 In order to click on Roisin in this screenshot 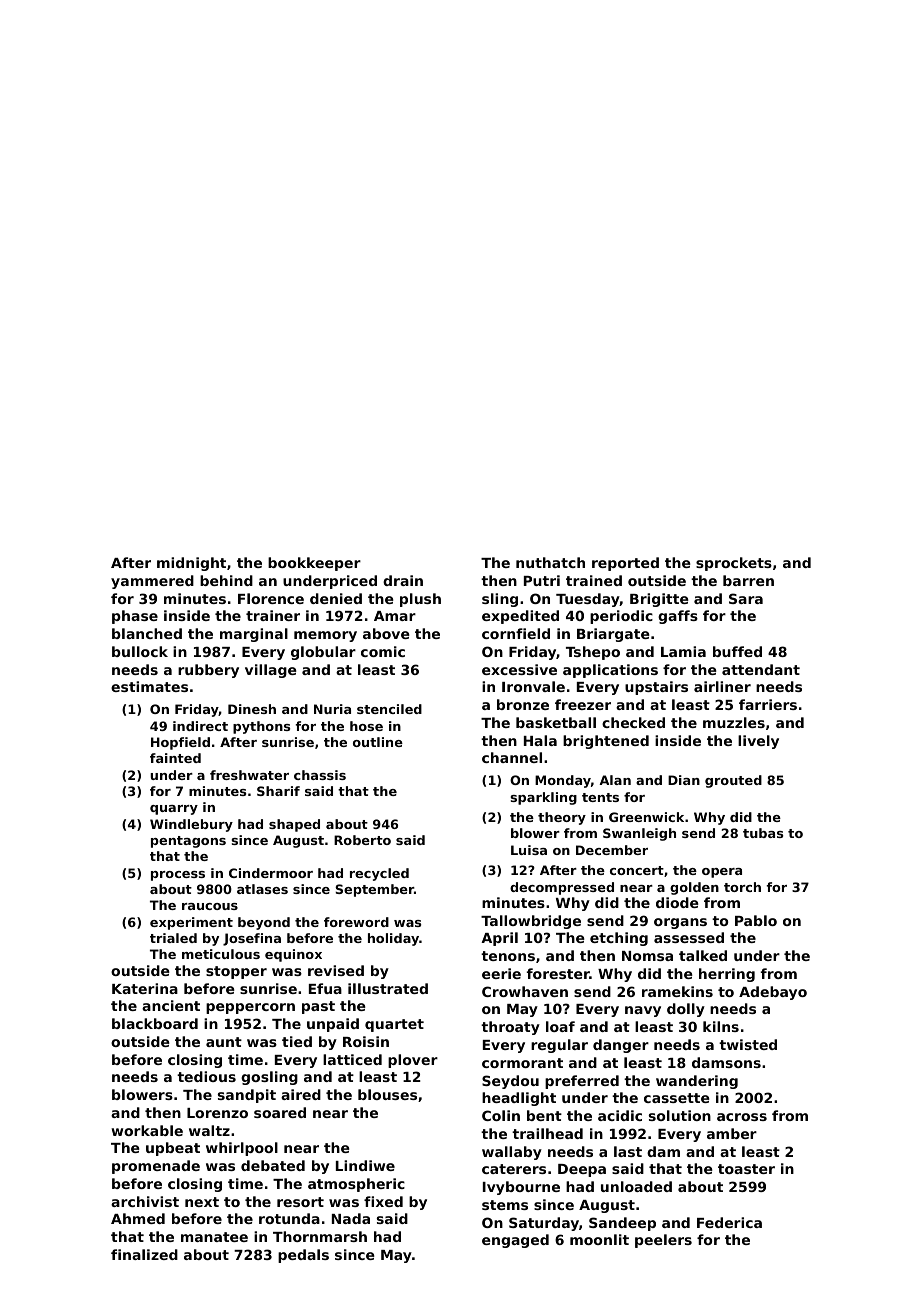, I will do `click(366, 1041)`.
